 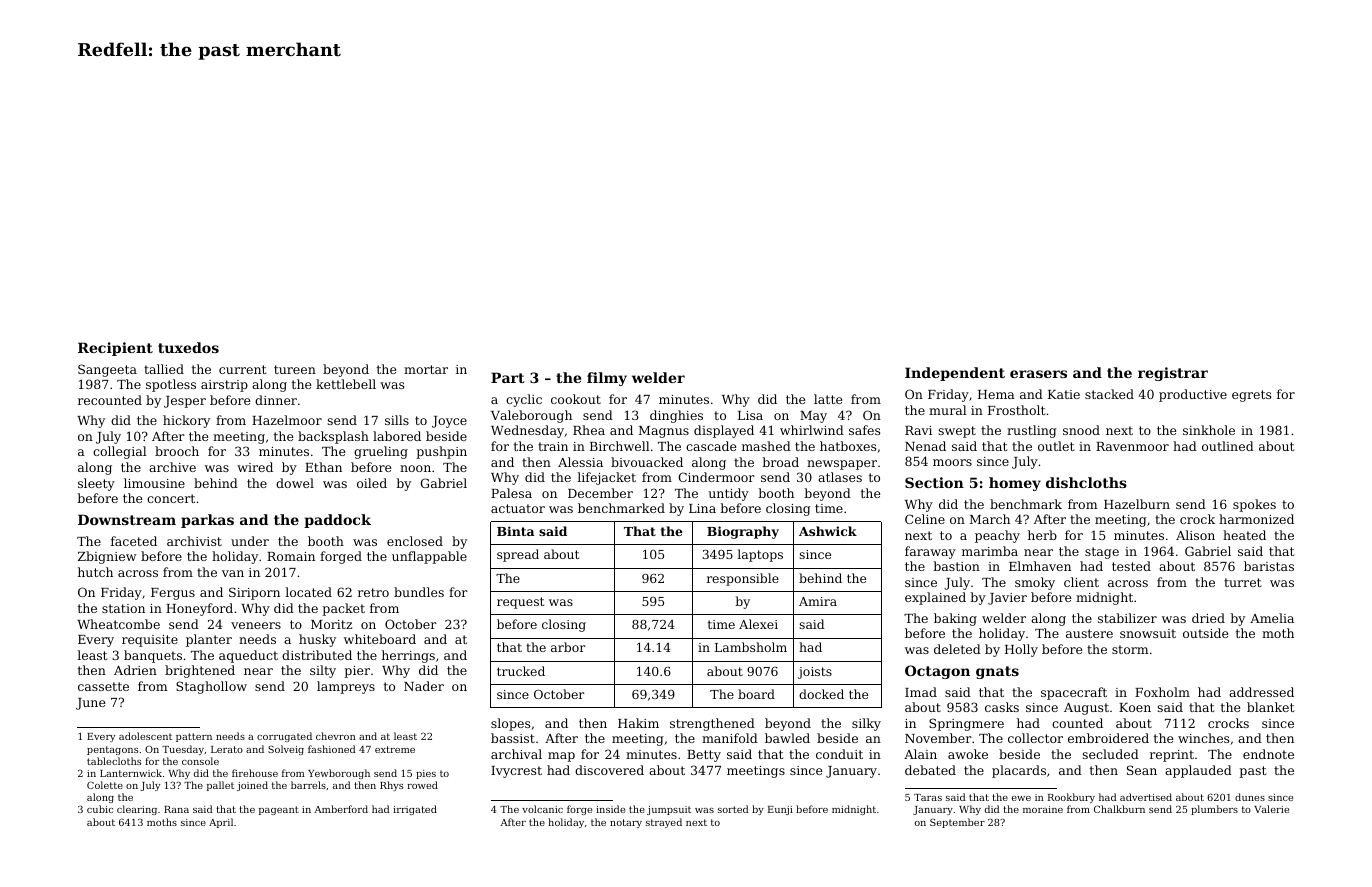 What do you see at coordinates (331, 624) in the screenshot?
I see `Moritz` at bounding box center [331, 624].
